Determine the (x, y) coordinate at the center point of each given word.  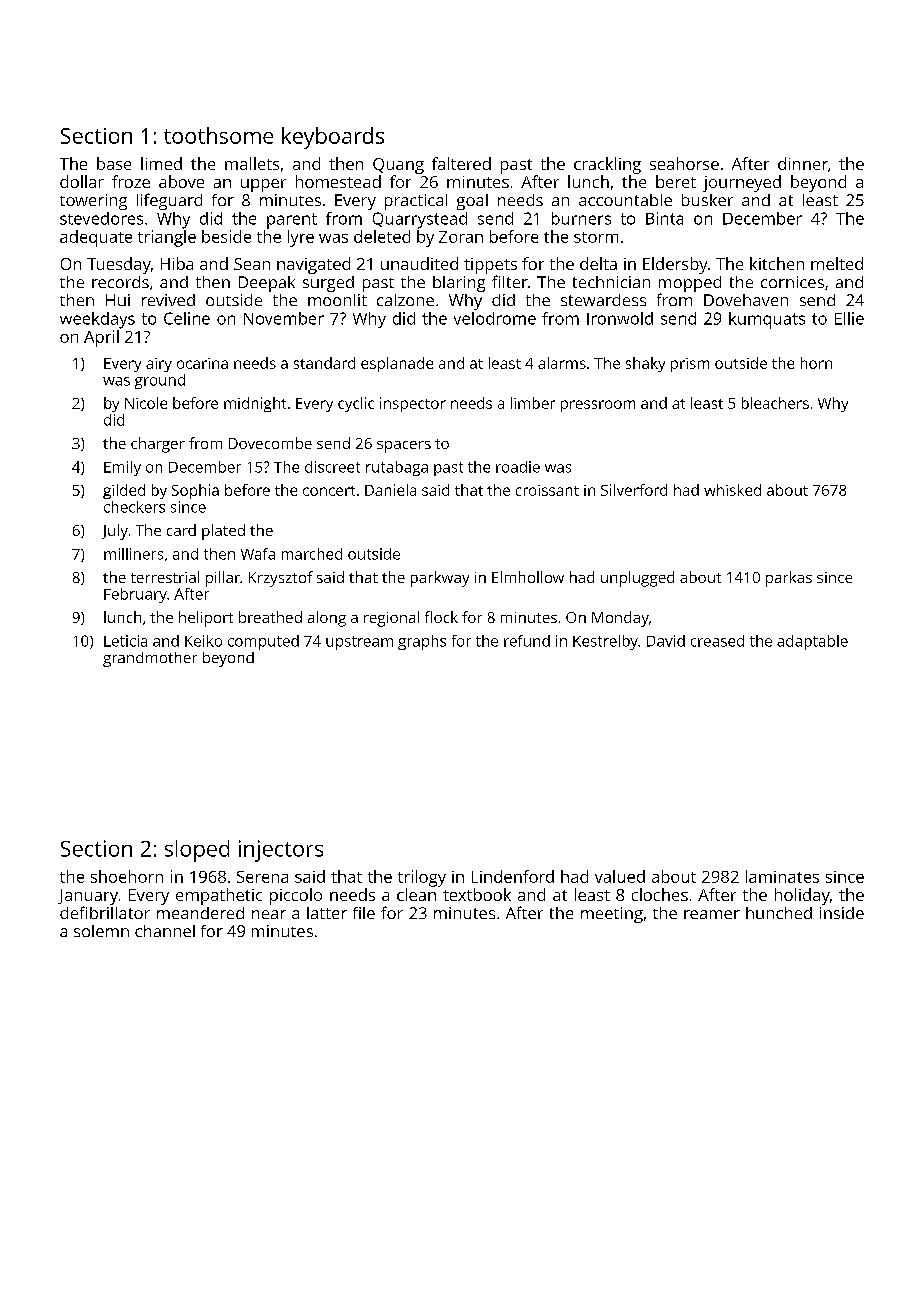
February (135, 595)
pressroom (598, 406)
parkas (789, 579)
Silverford (634, 490)
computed (263, 642)
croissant (547, 490)
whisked (732, 490)
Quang (398, 166)
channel (165, 931)
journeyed (742, 183)
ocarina (202, 363)
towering (93, 202)
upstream (359, 643)
